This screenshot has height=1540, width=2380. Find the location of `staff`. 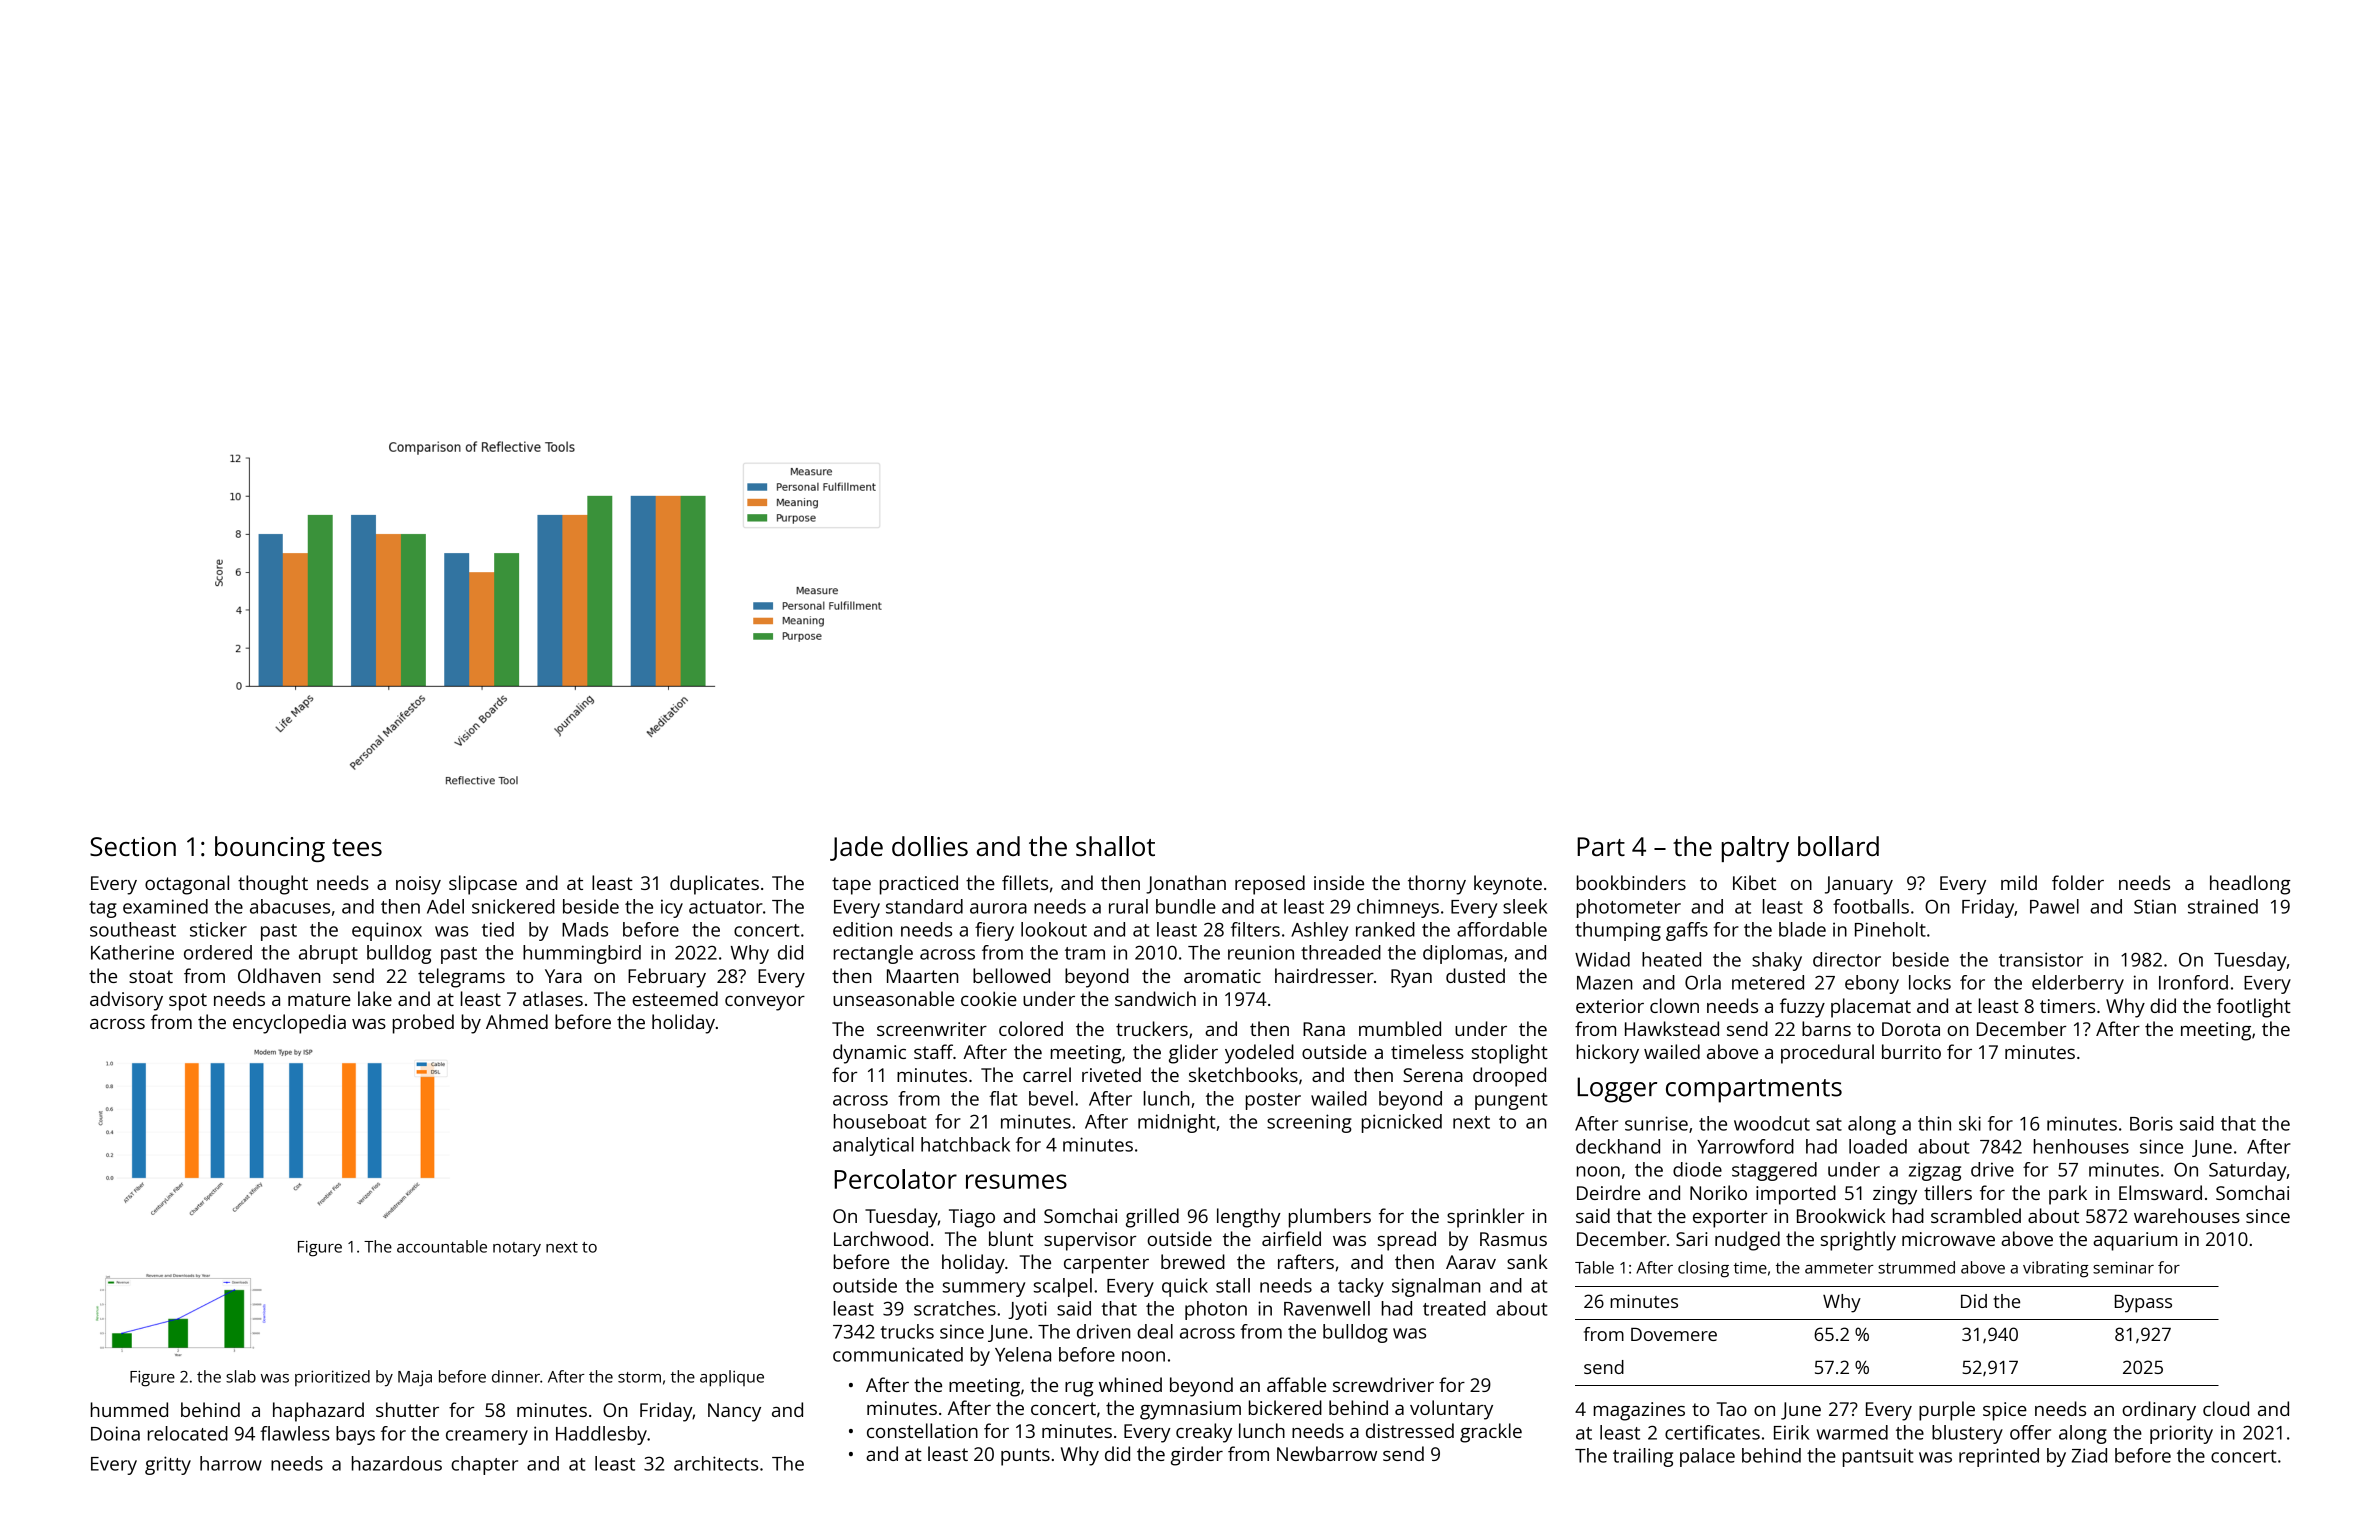

staff is located at coordinates (933, 1051).
